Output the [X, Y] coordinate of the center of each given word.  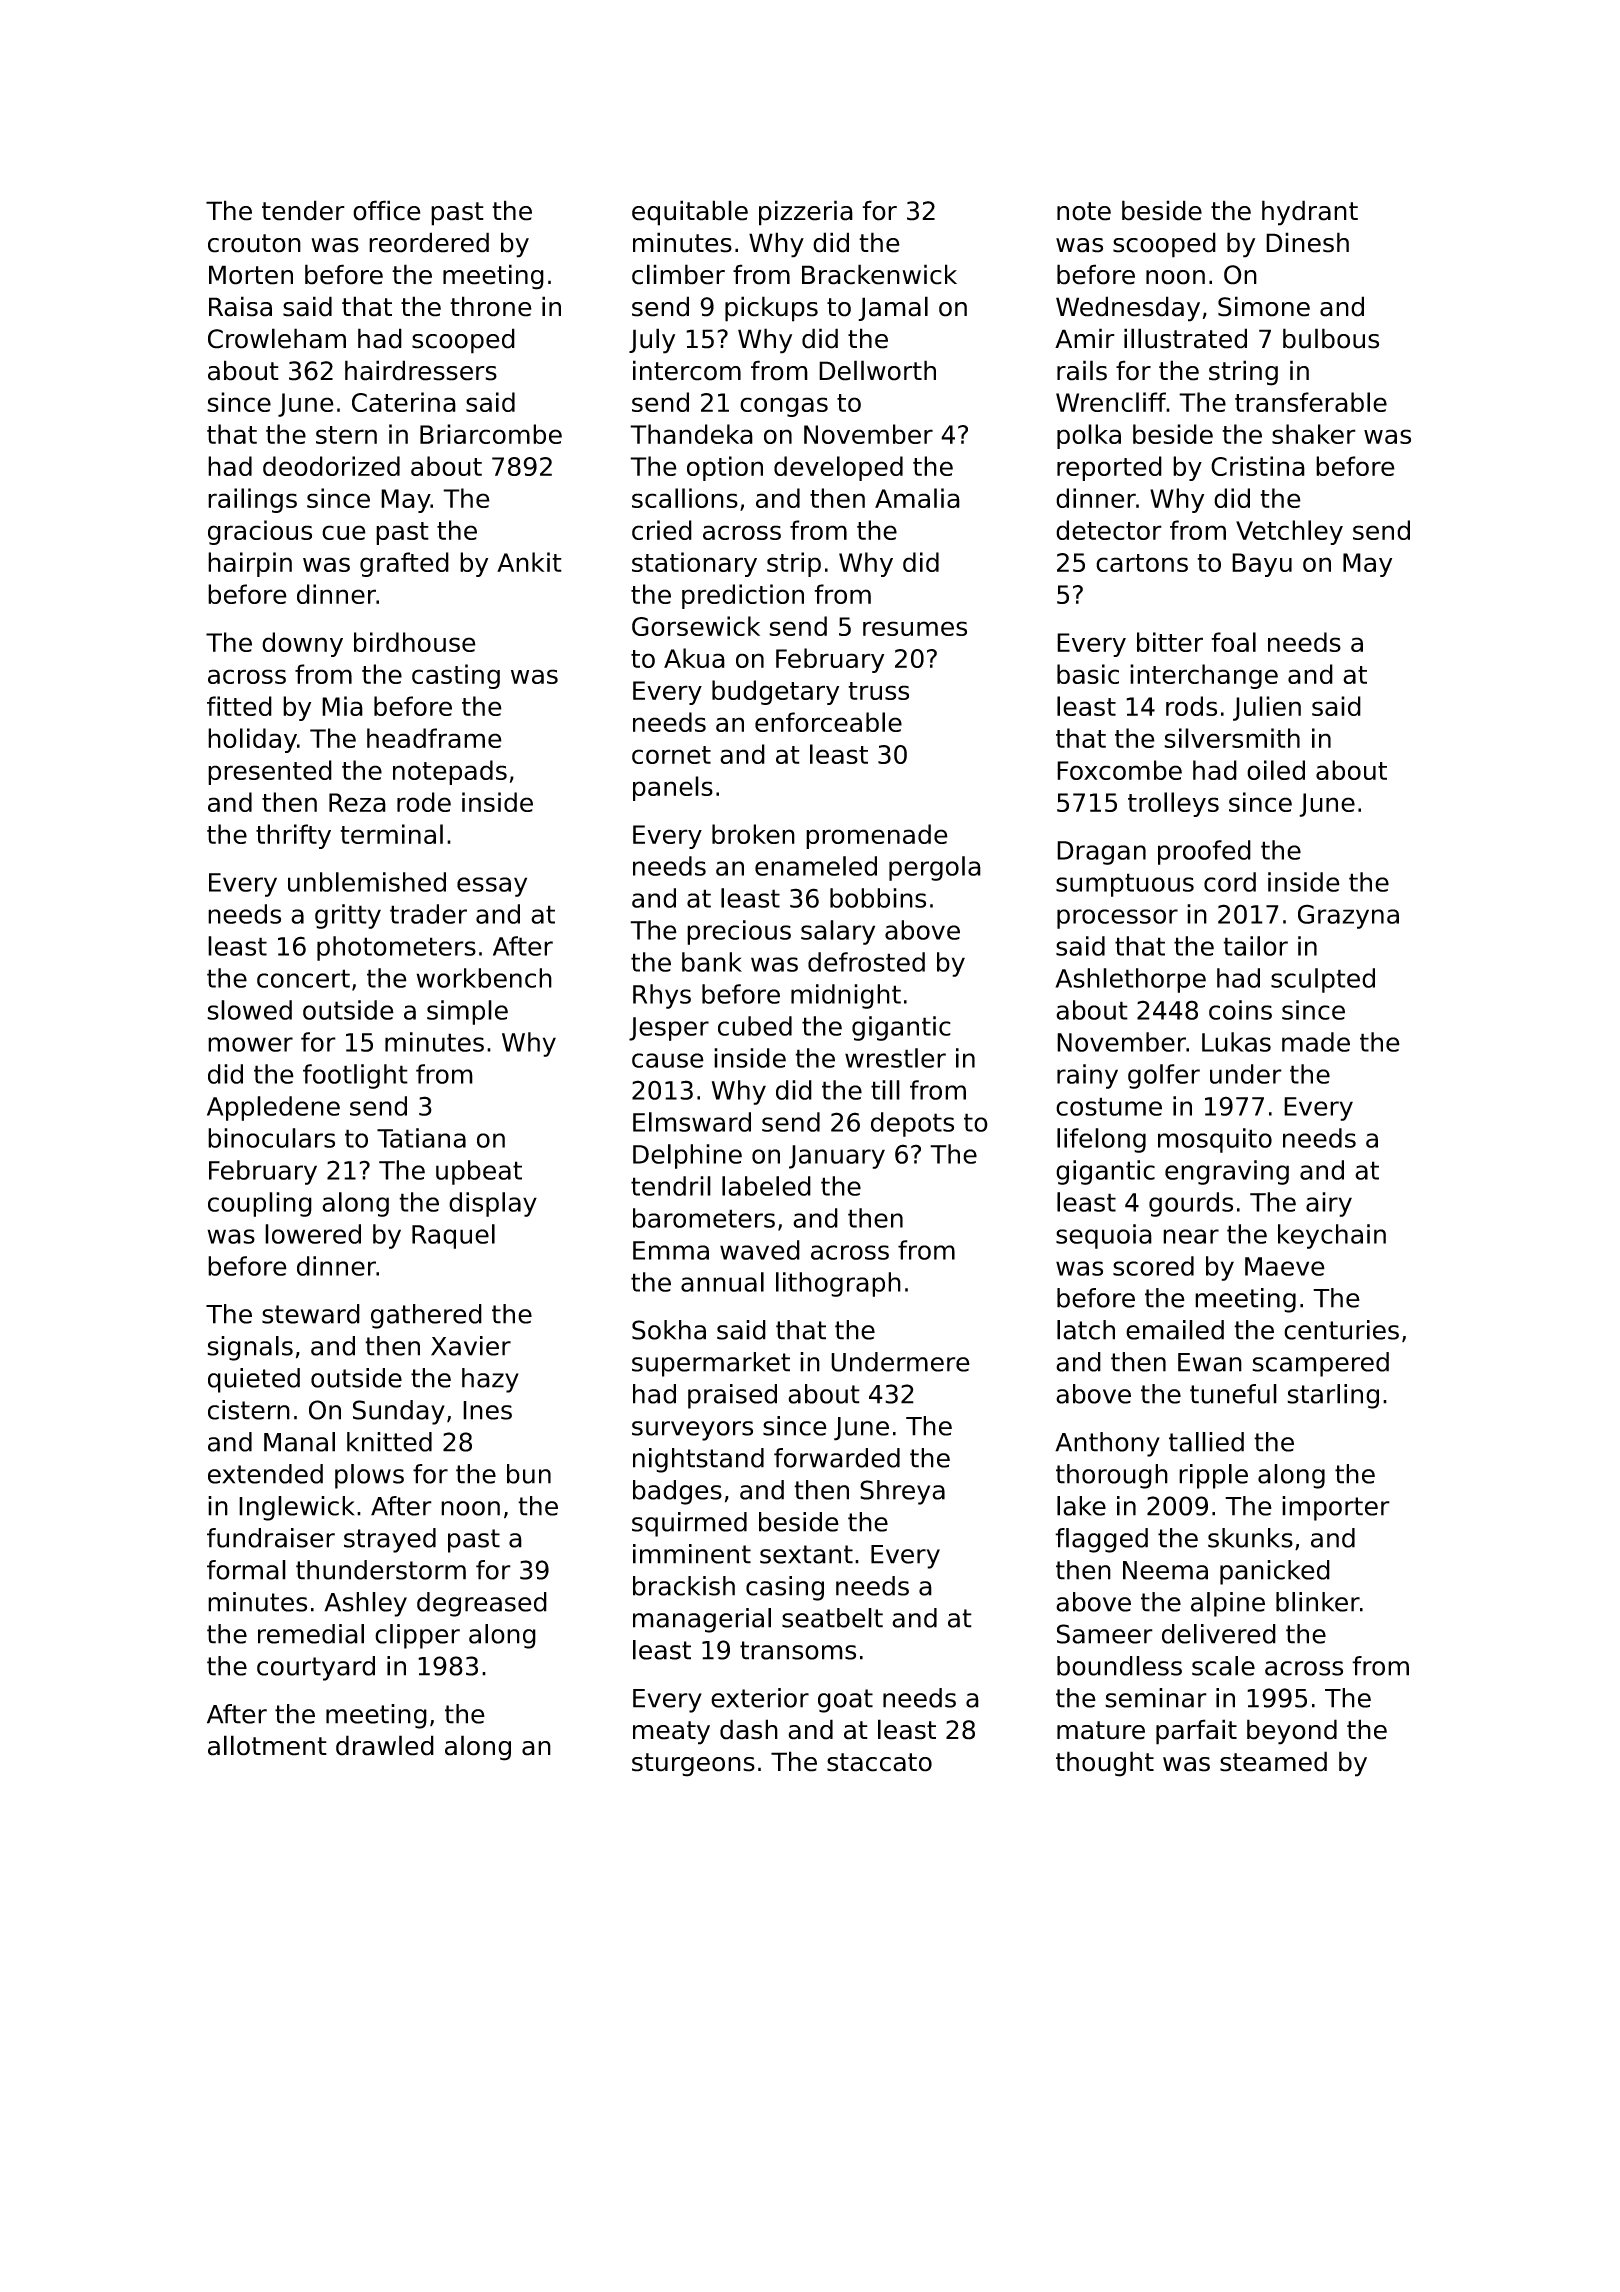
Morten [251, 275]
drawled [385, 1745]
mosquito [1215, 1140]
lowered [313, 1234]
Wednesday [1128, 309]
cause [668, 1060]
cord [1230, 882]
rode [424, 802]
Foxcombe [1119, 770]
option [725, 468]
